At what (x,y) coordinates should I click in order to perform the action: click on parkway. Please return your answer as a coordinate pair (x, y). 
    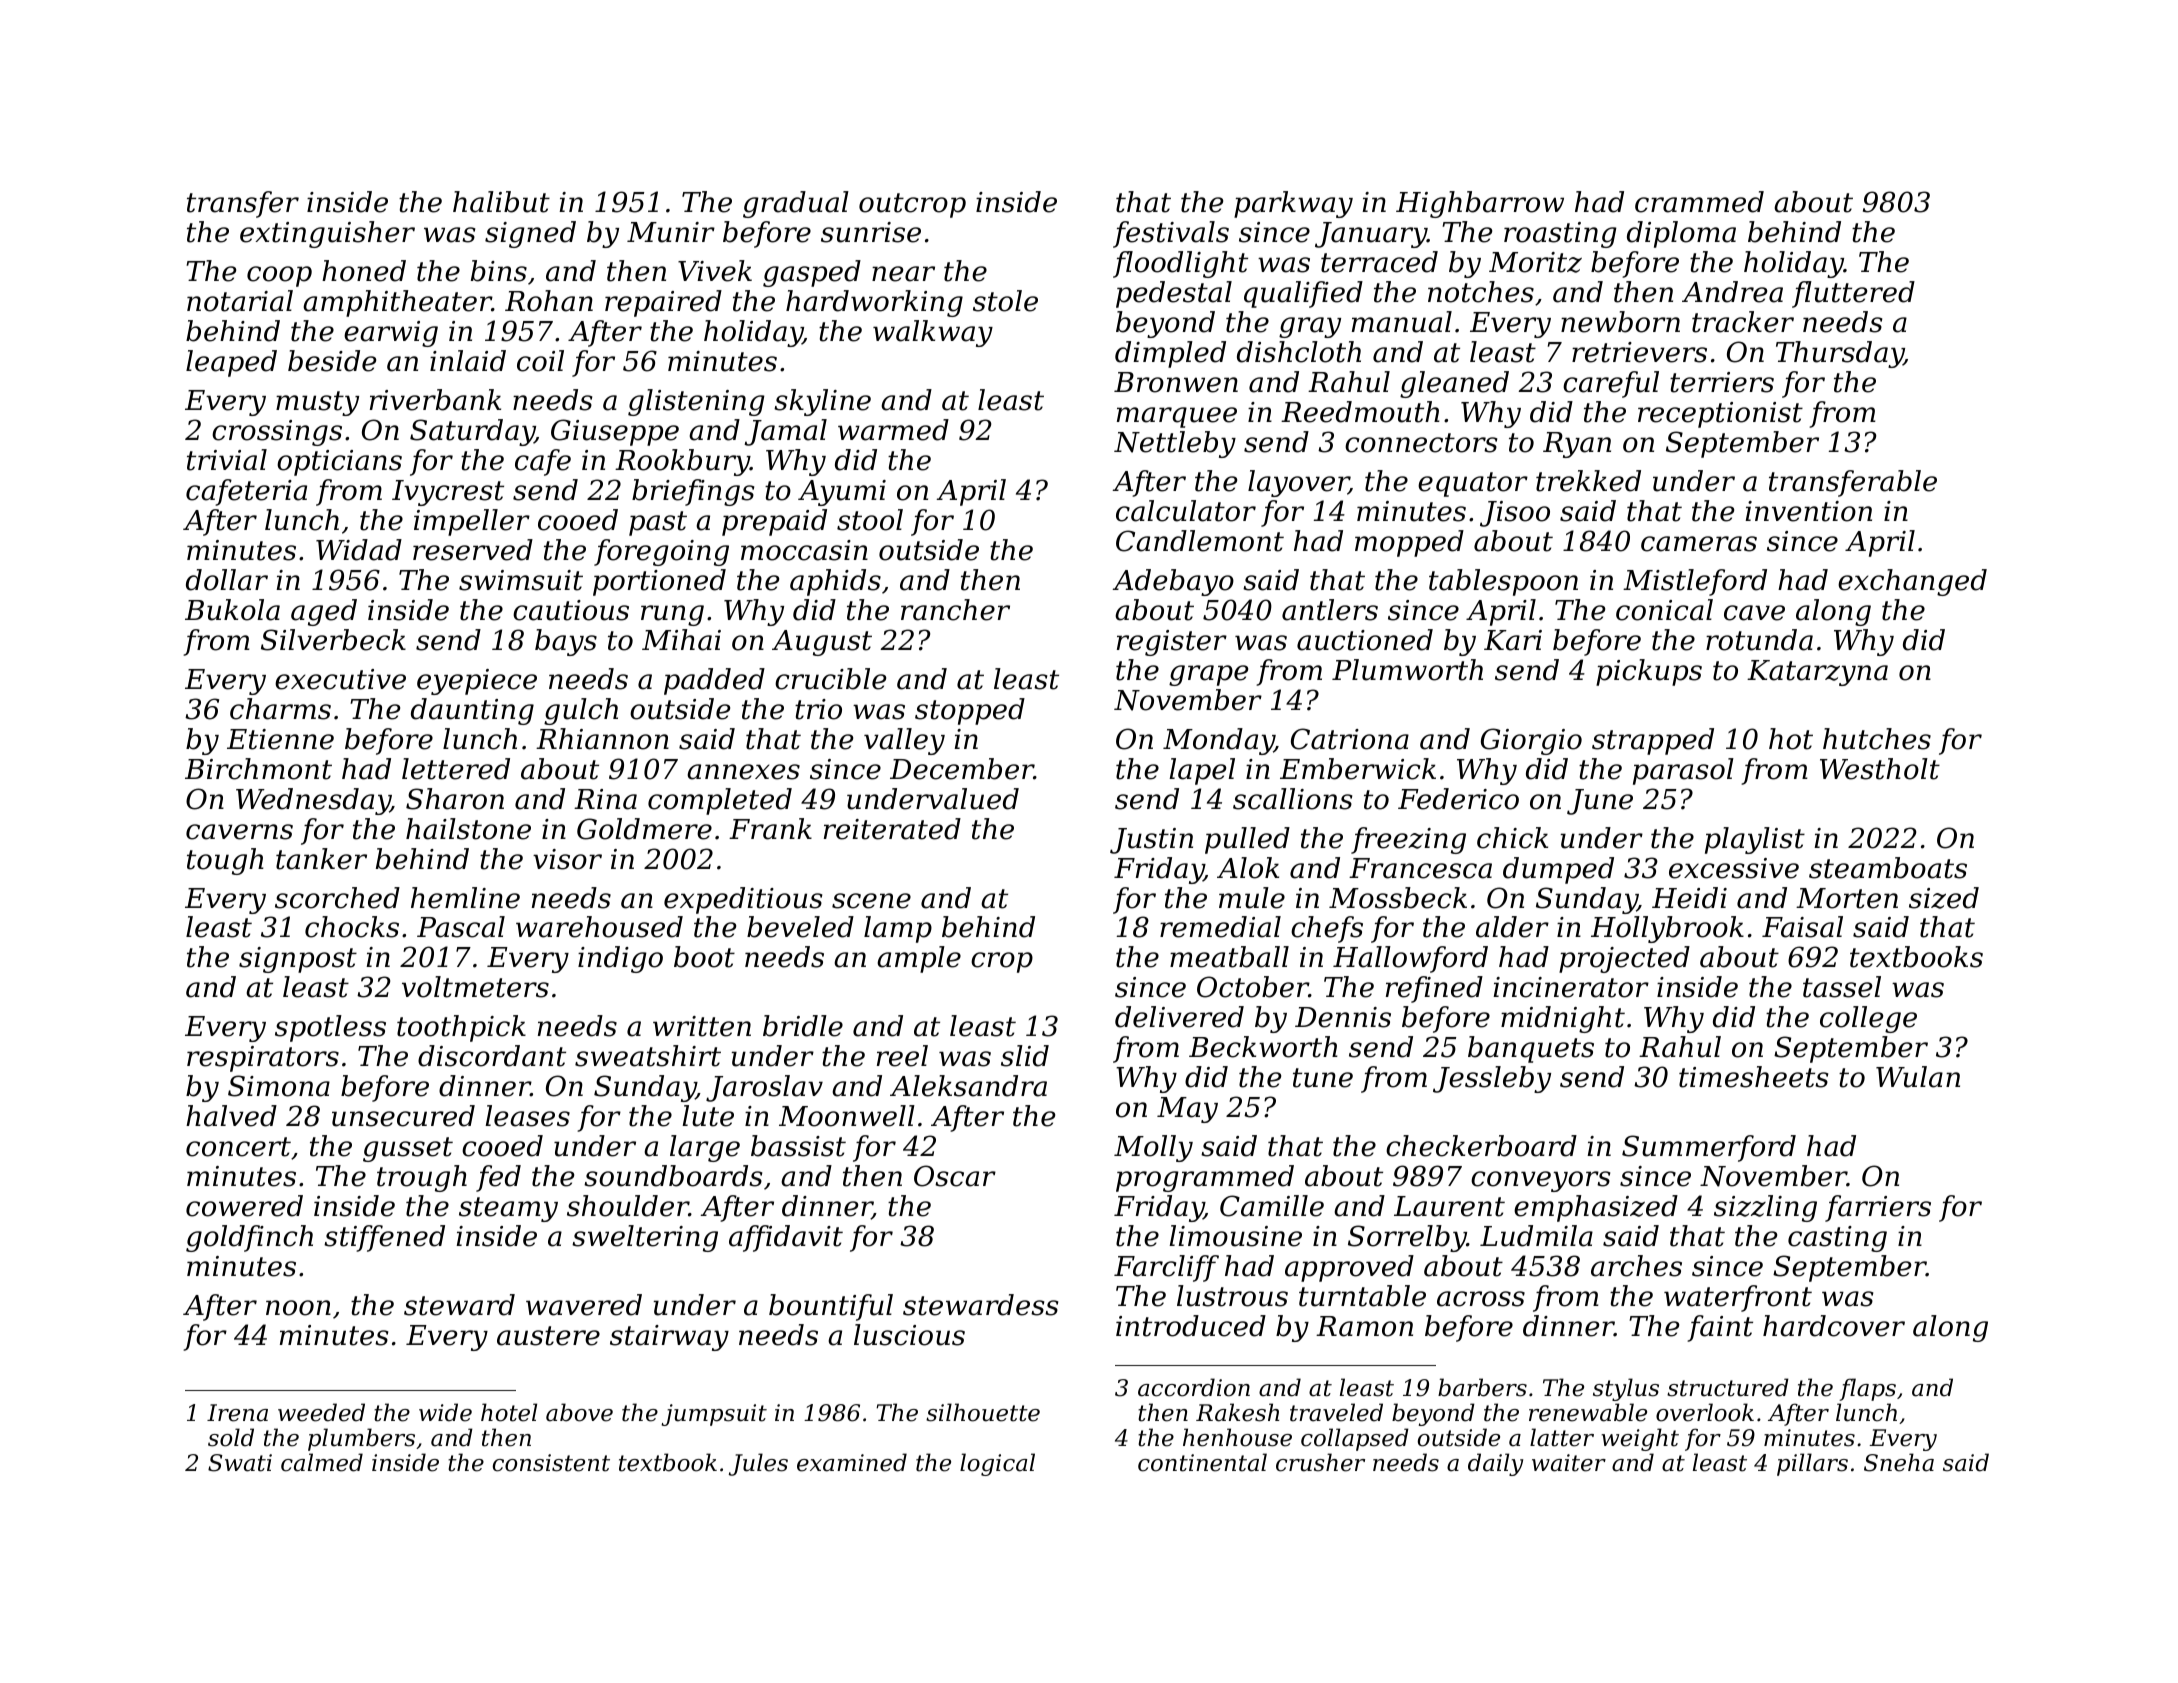
    Looking at the image, I should click on (1293, 204).
